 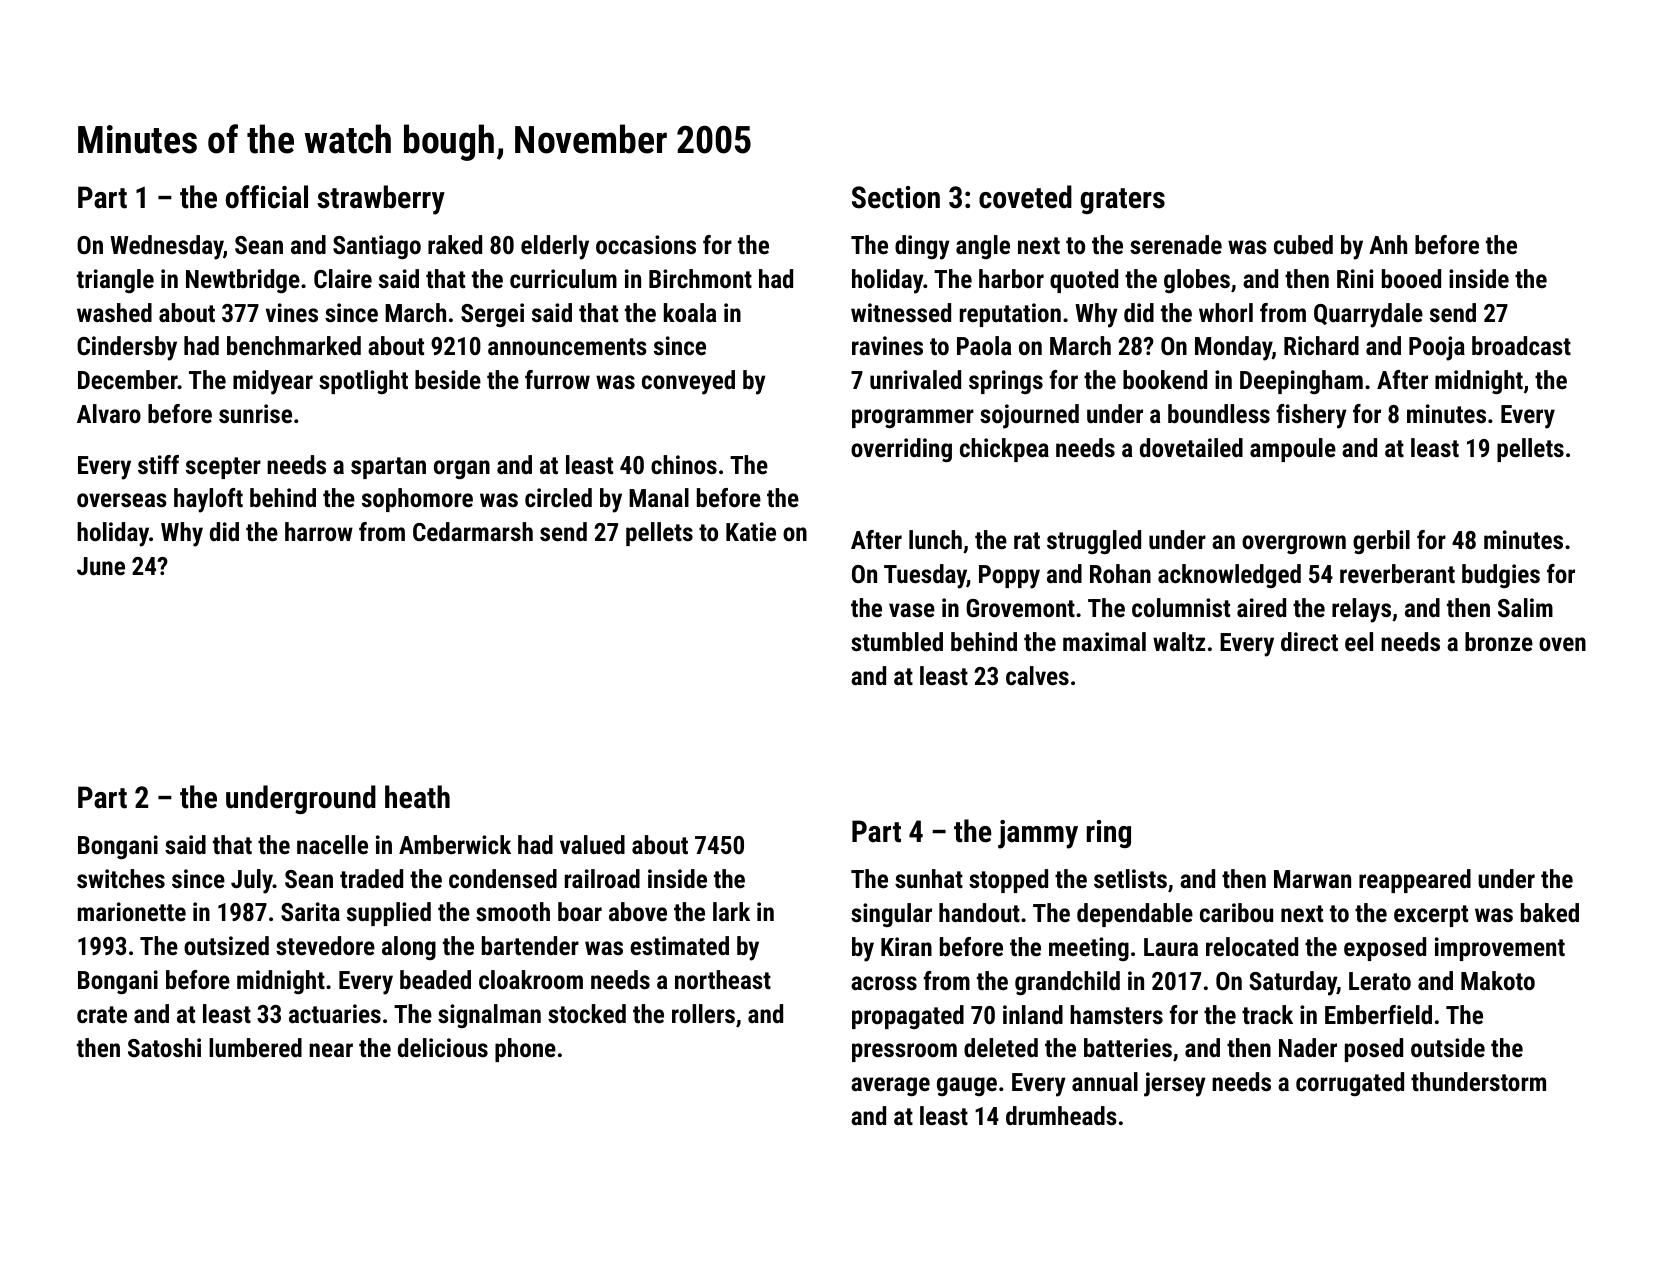 I want to click on strawberry, so click(x=381, y=200).
